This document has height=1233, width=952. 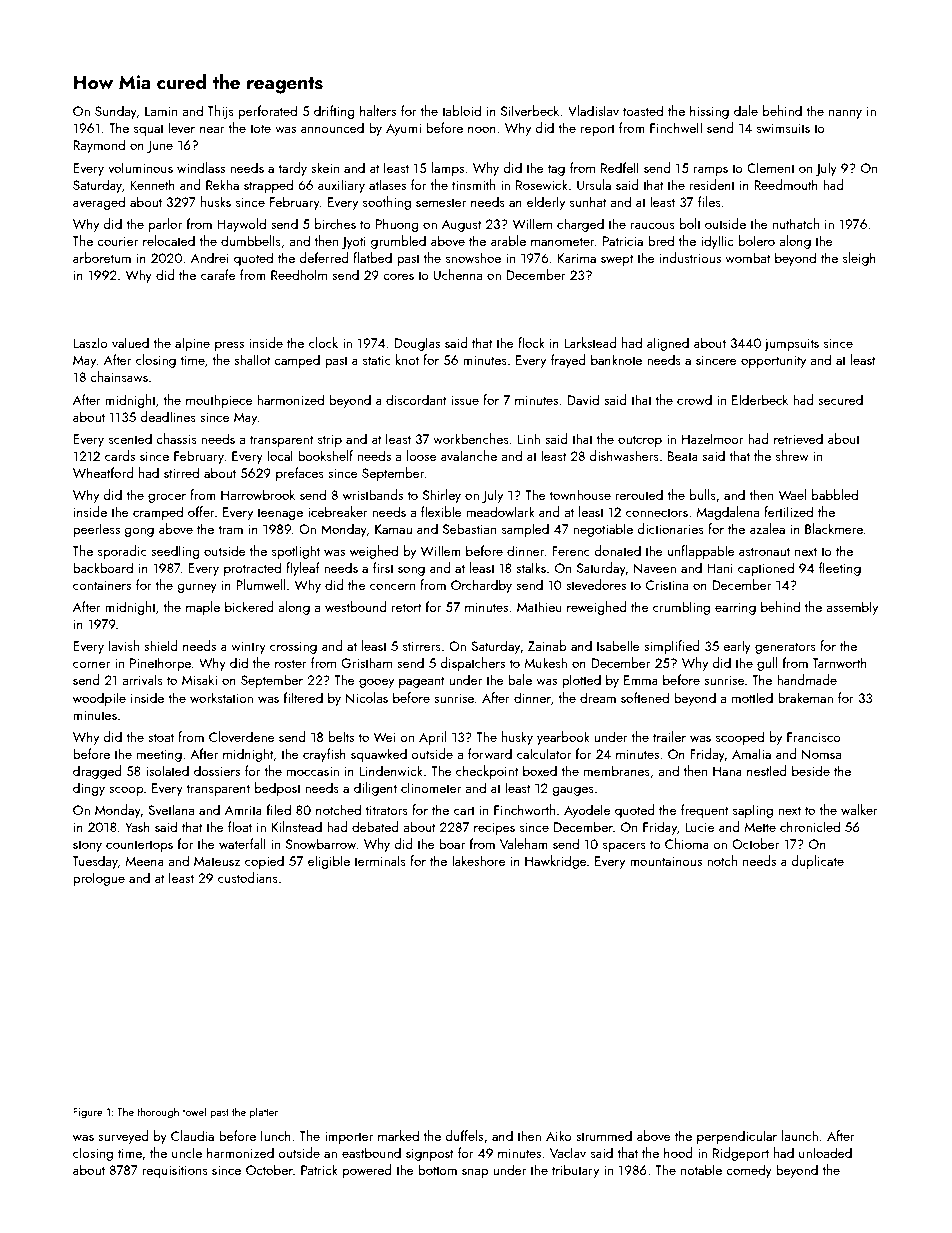 What do you see at coordinates (264, 1112) in the document?
I see `platter` at bounding box center [264, 1112].
